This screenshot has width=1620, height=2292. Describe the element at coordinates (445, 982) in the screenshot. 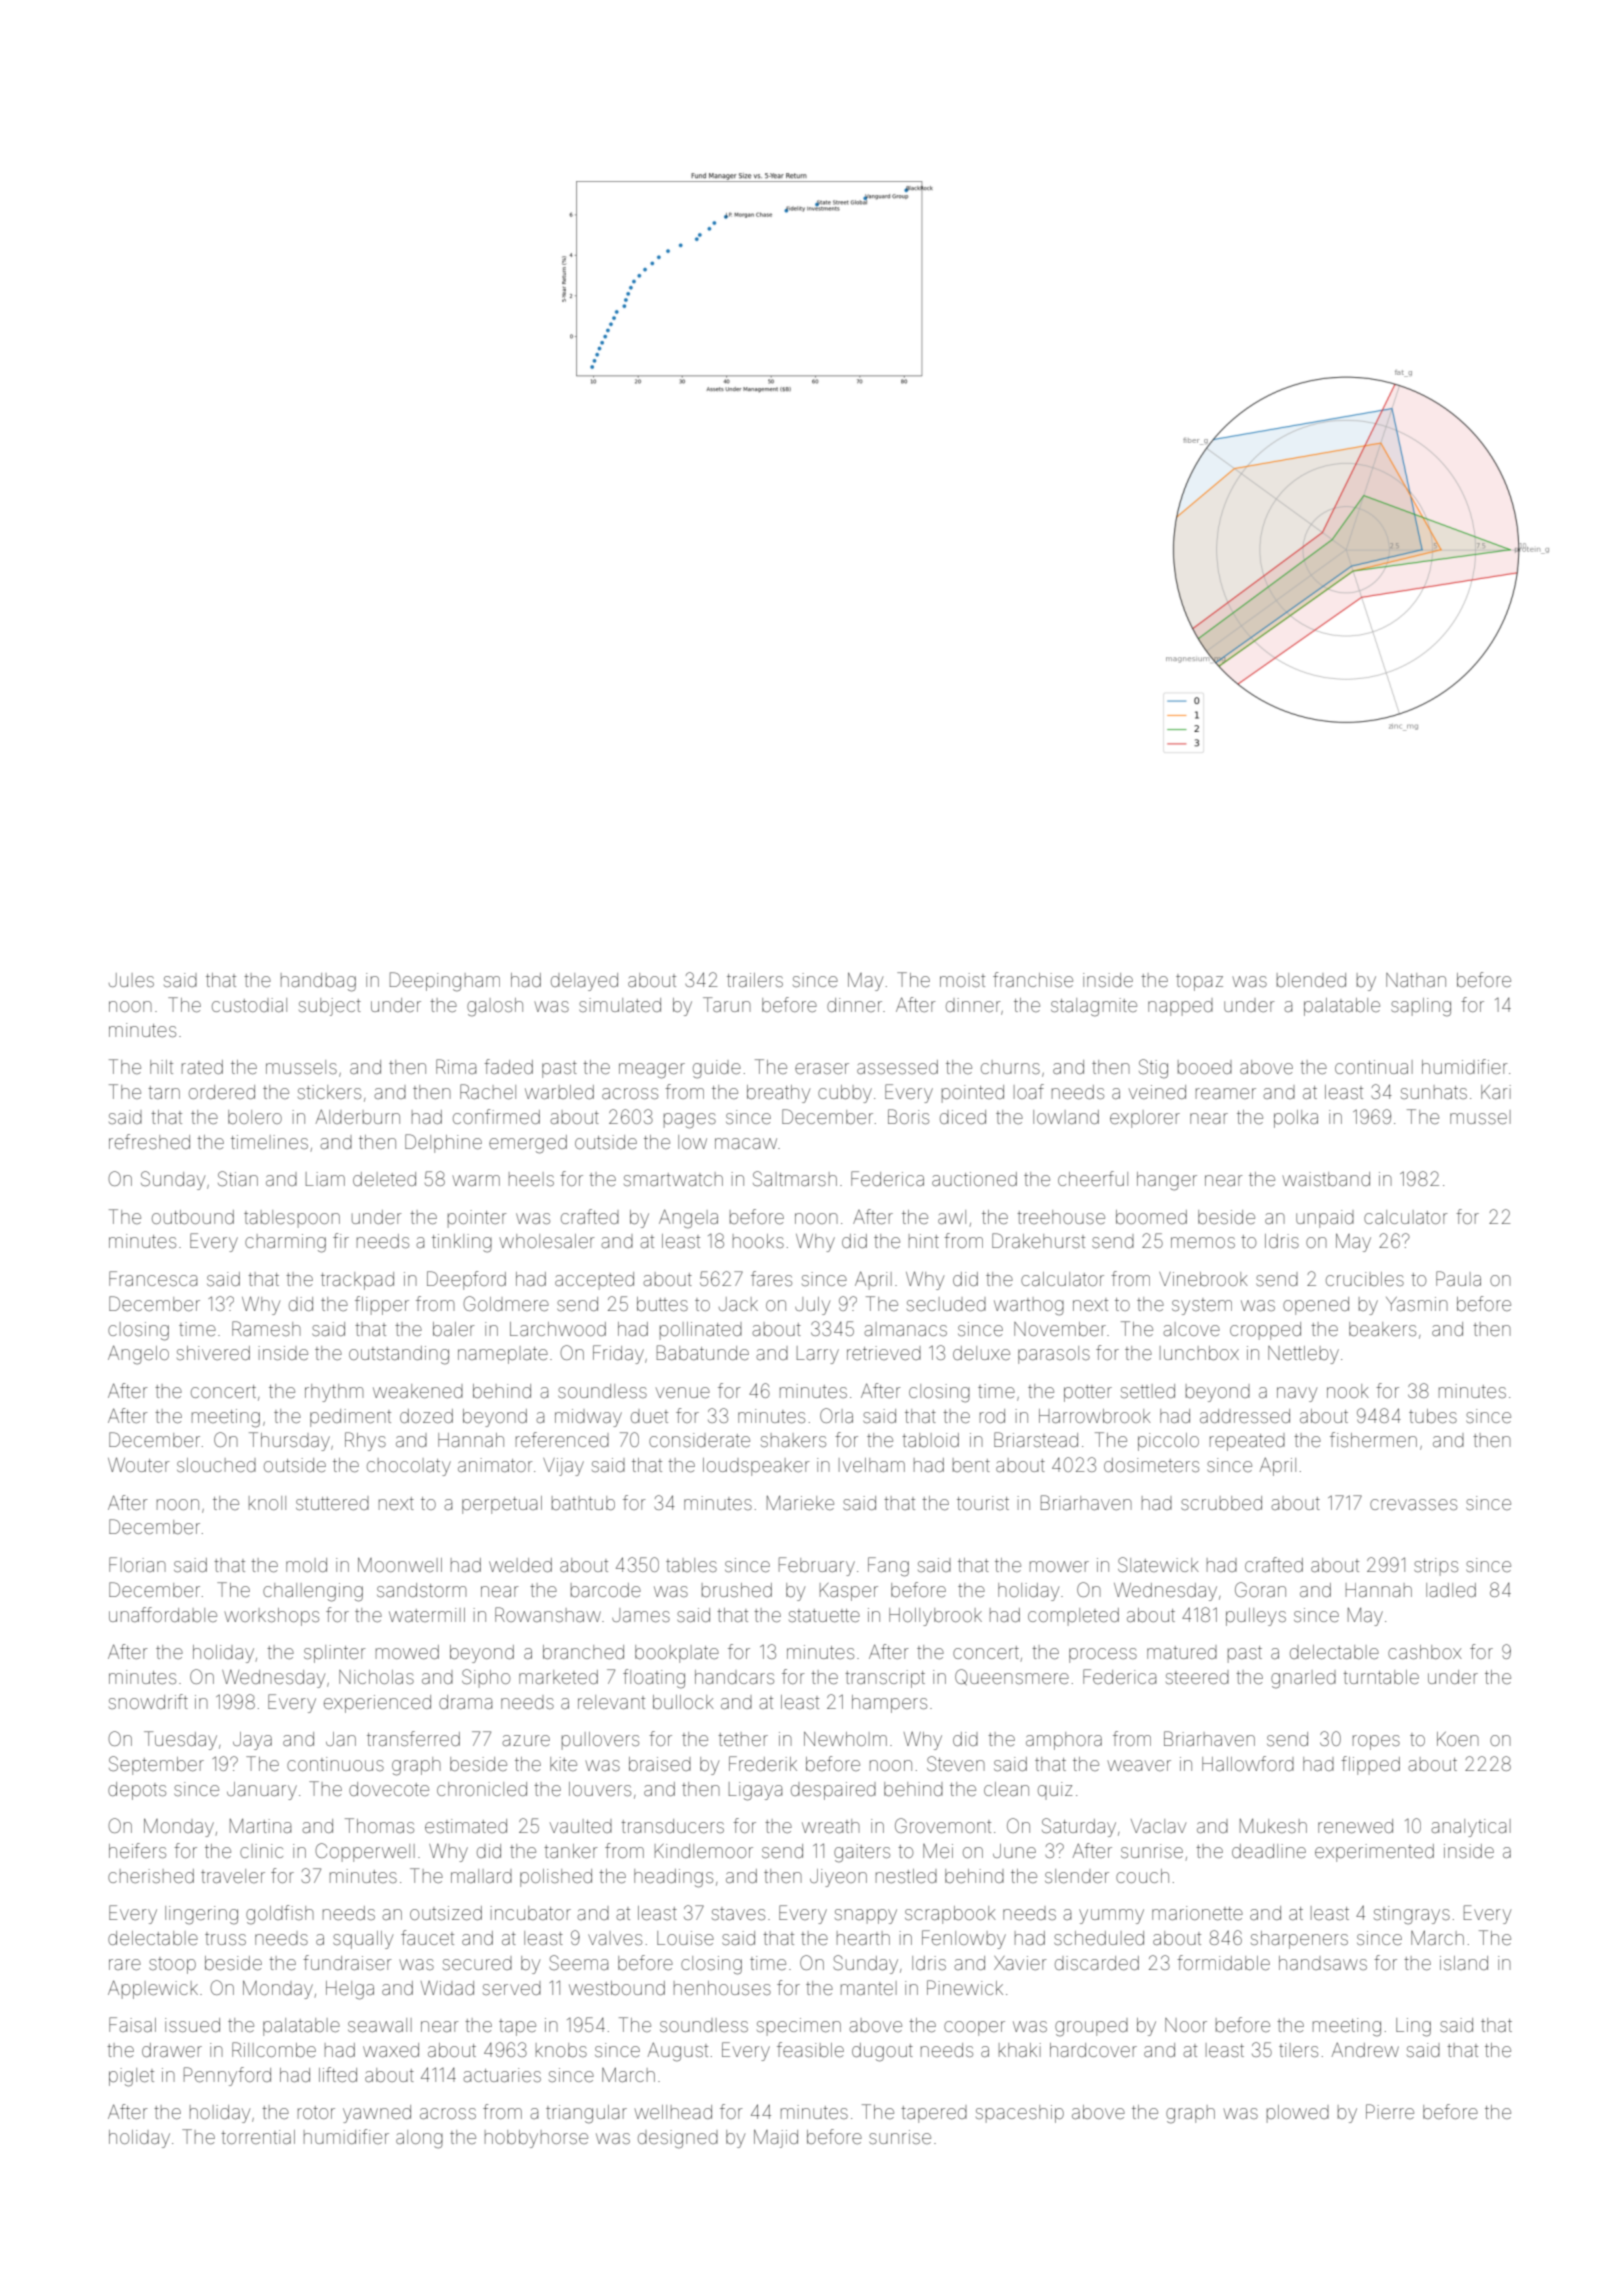

I see `Deepingham` at that location.
